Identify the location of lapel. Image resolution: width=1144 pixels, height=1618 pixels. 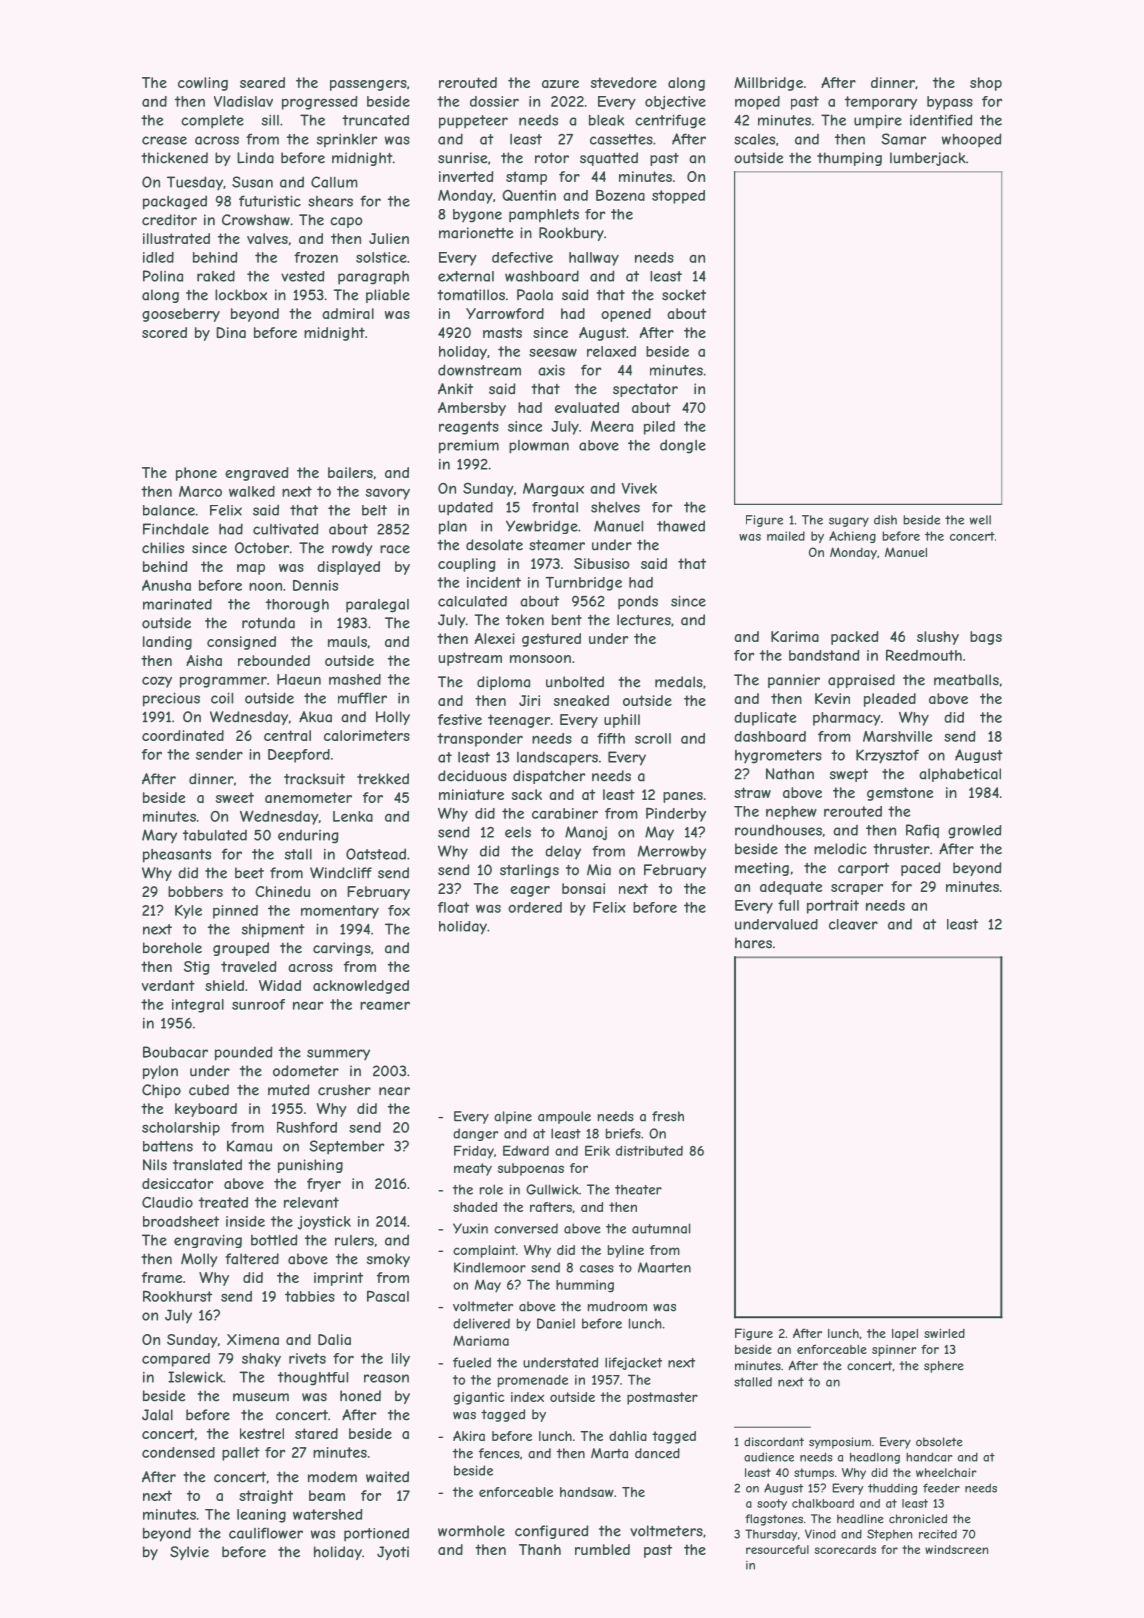
(905, 1335).
